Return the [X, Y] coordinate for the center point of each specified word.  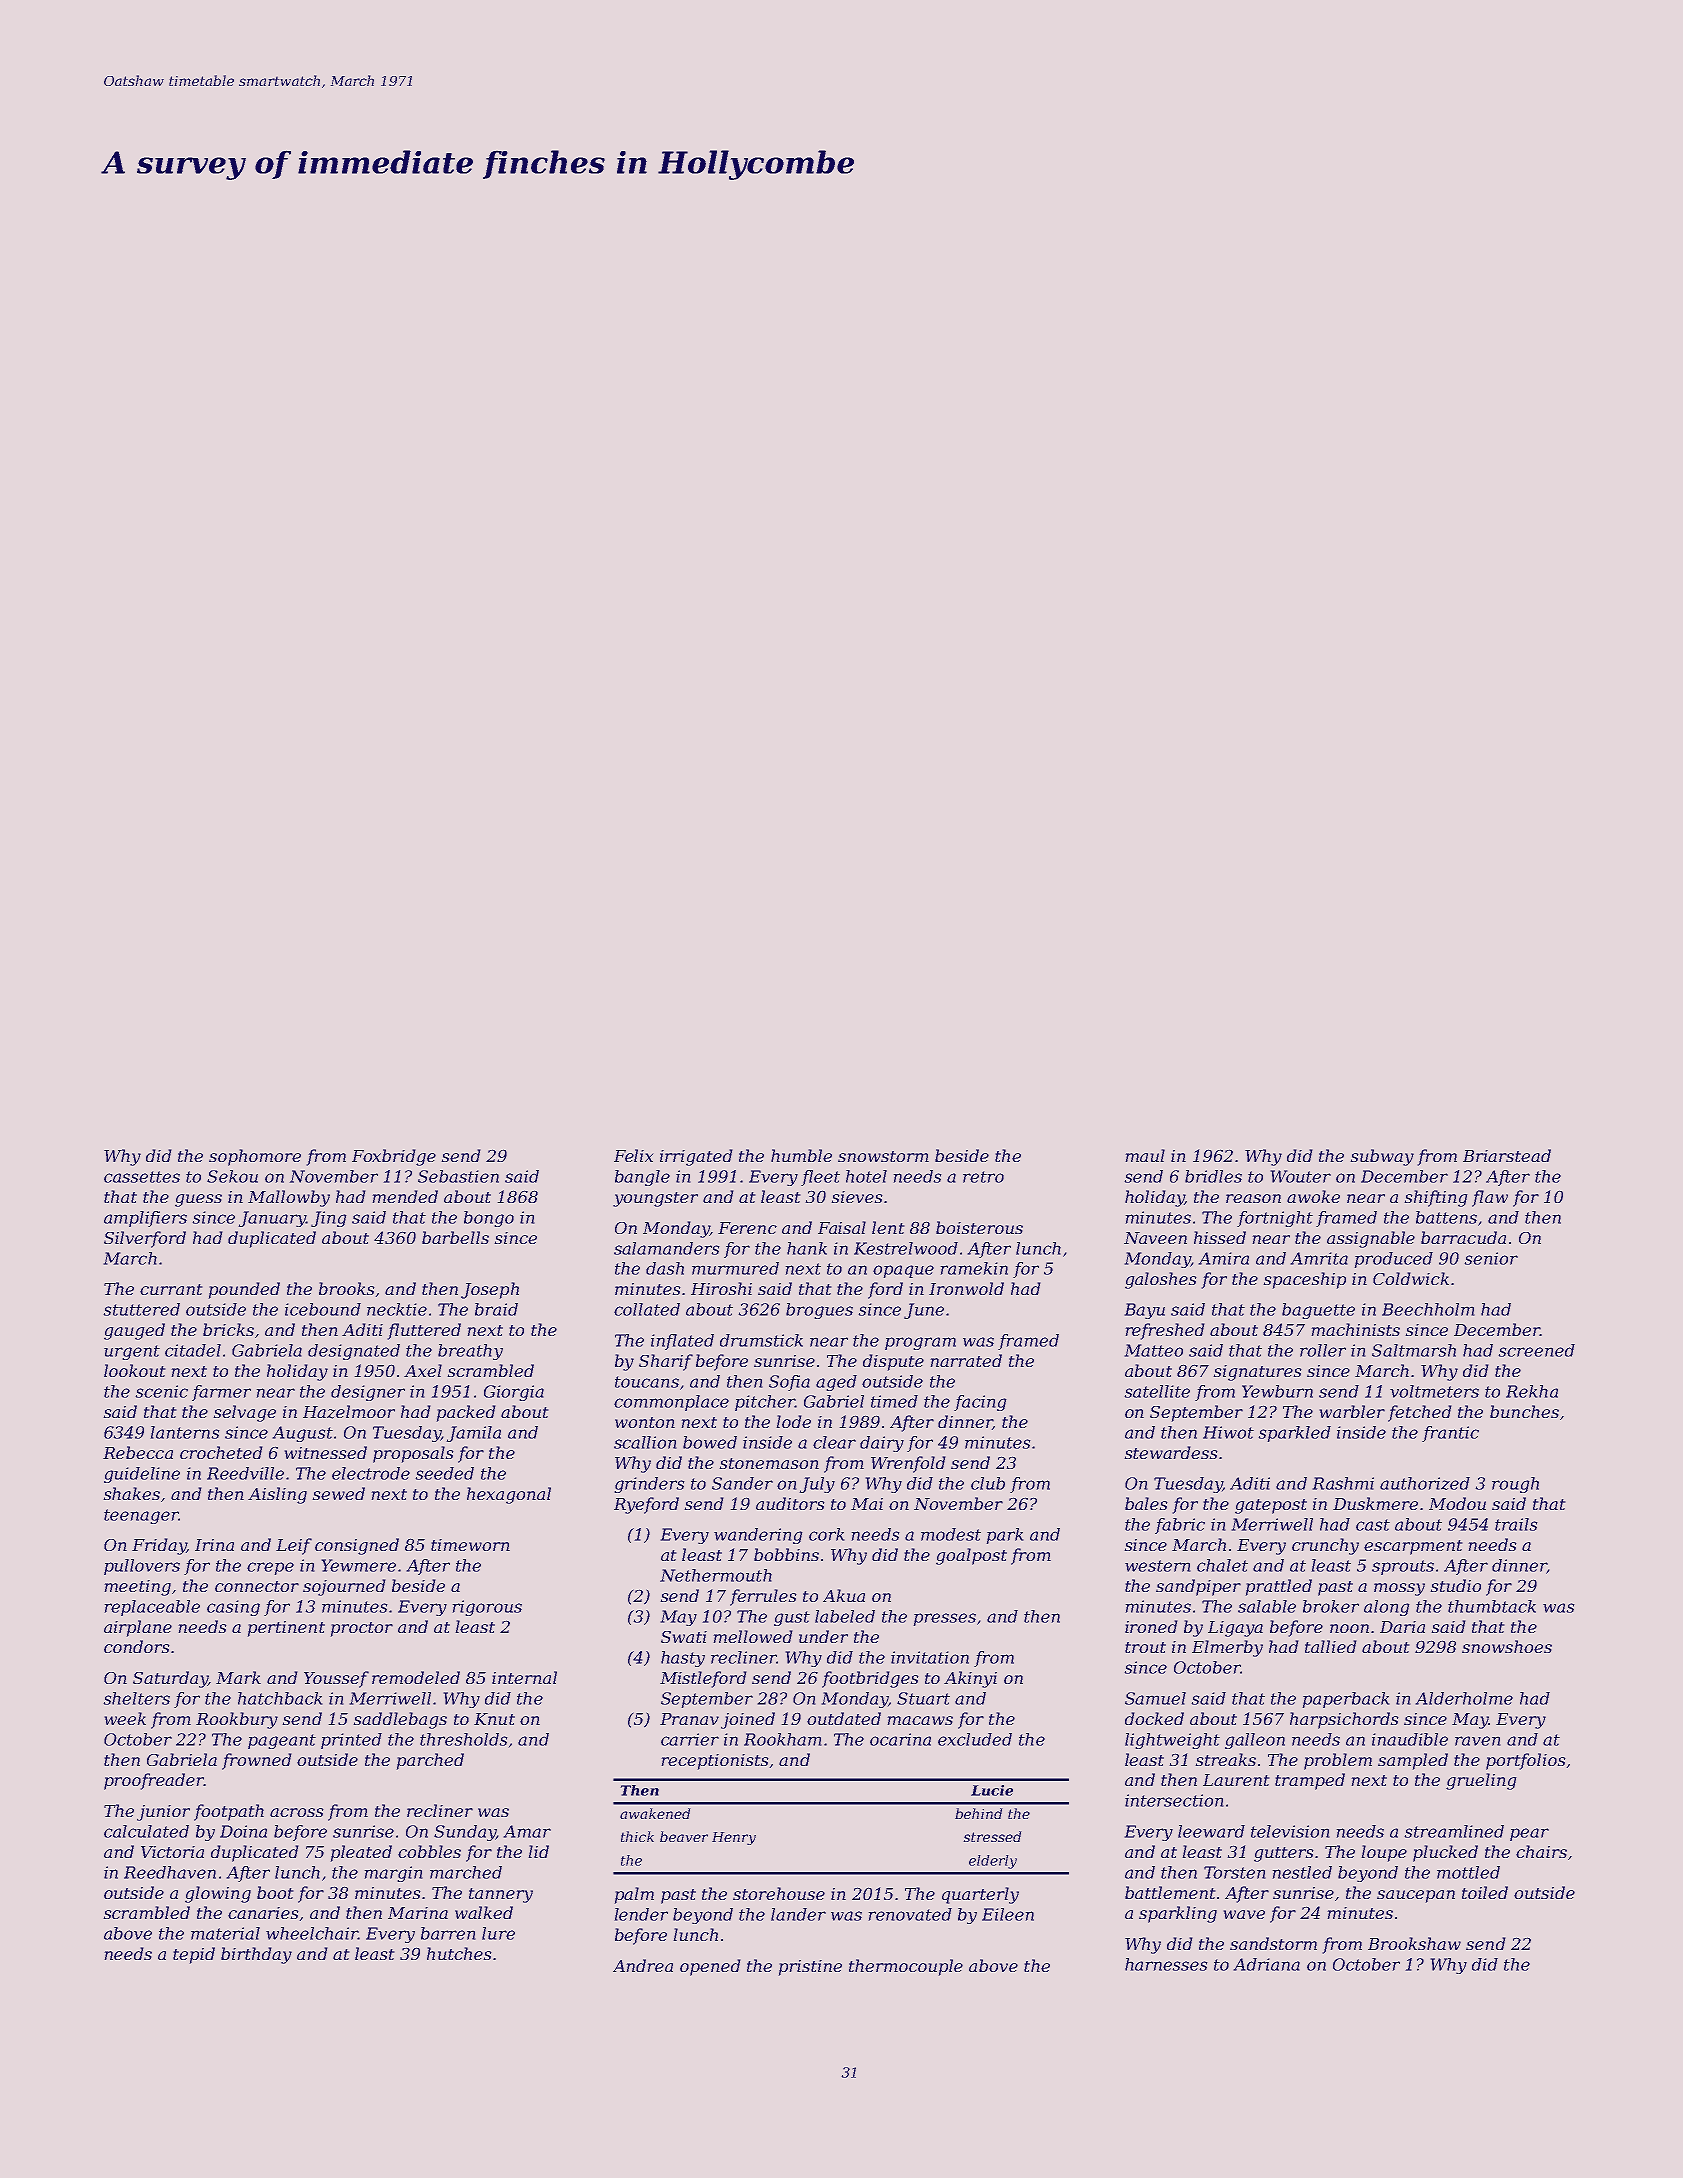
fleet [820, 1178]
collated [647, 1309]
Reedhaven [170, 1872]
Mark [238, 1677]
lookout [134, 1370]
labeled [845, 1616]
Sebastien [458, 1176]
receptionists [715, 1762]
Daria [1402, 1627]
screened [1537, 1350]
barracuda [1463, 1237]
